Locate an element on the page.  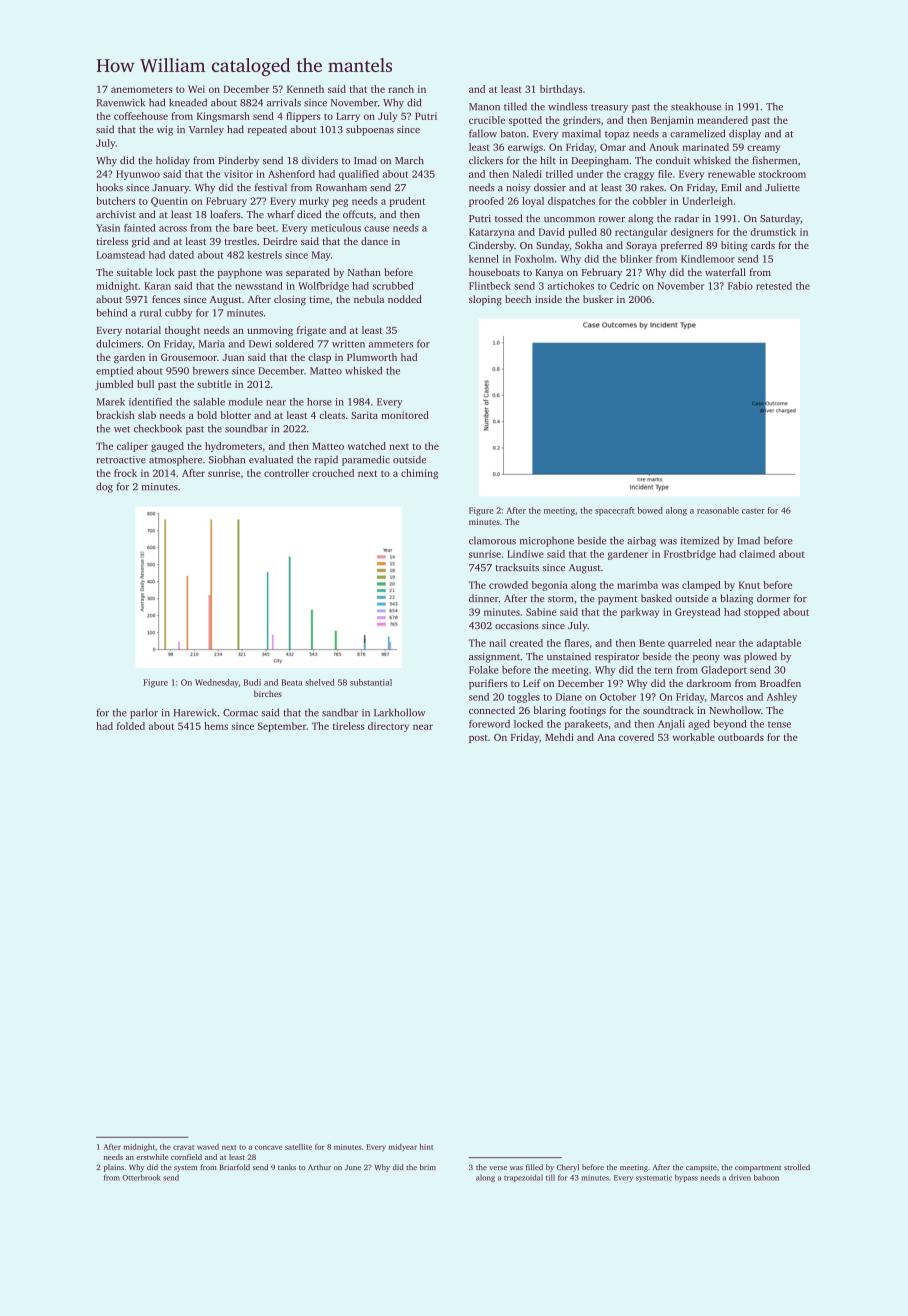
caster is located at coordinates (753, 511).
